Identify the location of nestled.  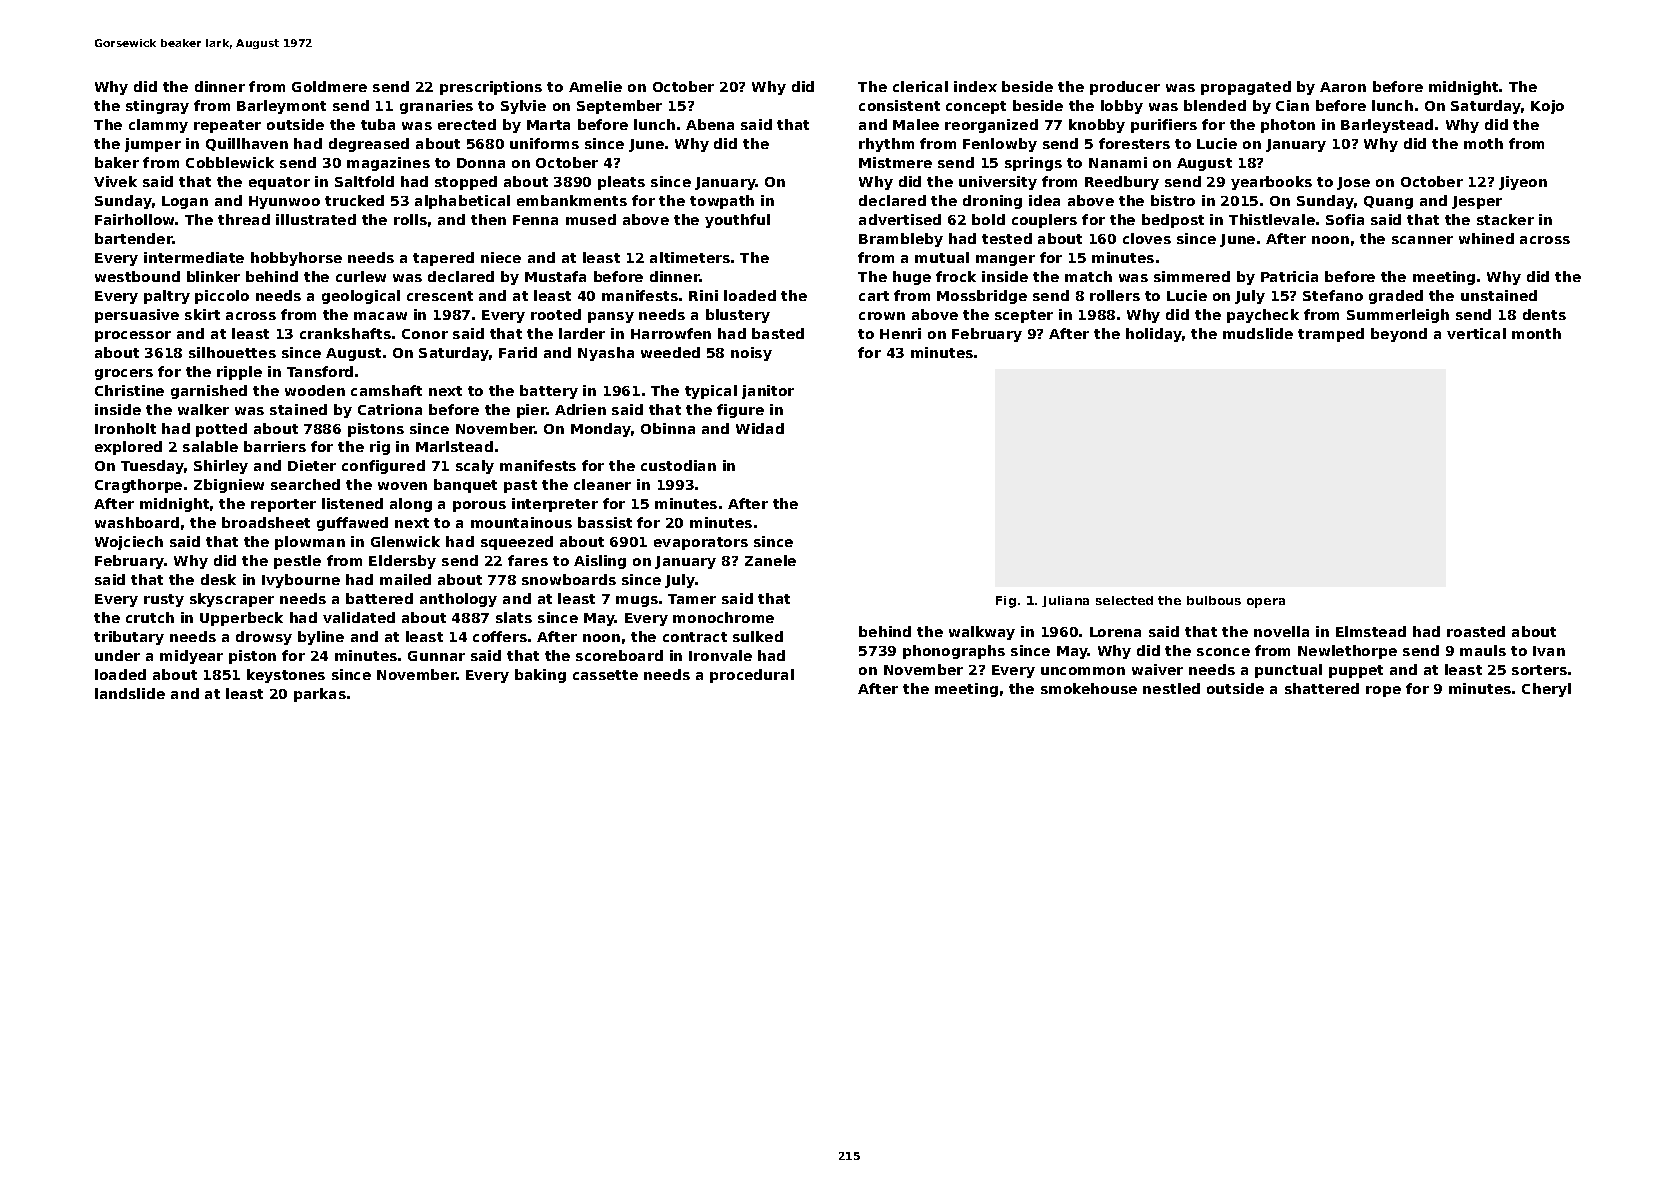
(1171, 688).
